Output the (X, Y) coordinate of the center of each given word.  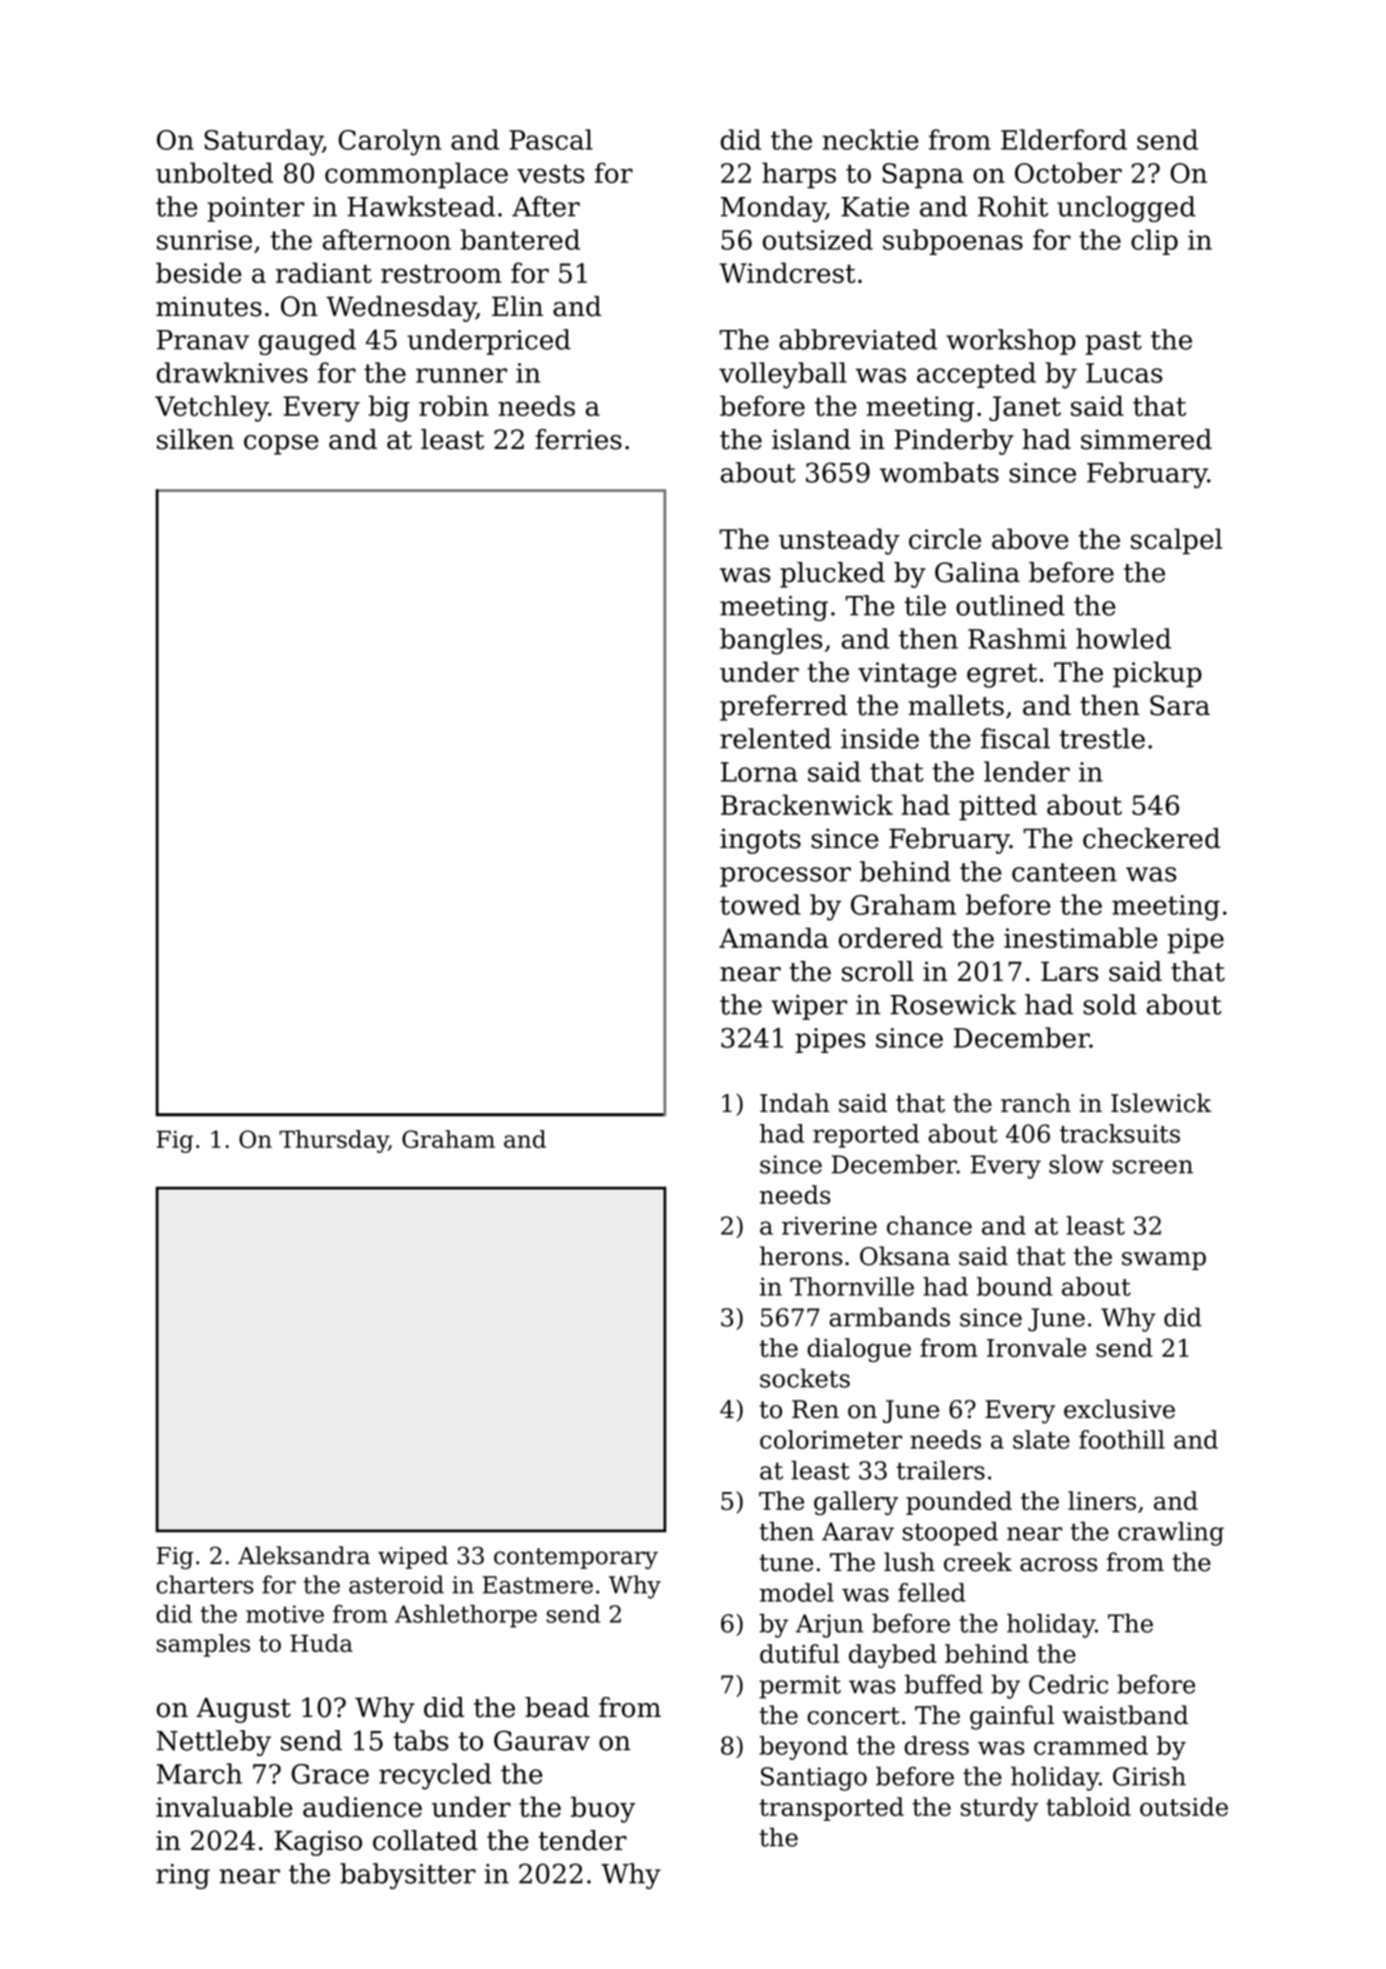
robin (454, 405)
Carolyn (389, 142)
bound (1015, 1286)
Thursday (334, 1141)
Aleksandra (304, 1555)
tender (583, 1840)
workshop (1011, 342)
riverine (829, 1225)
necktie (870, 139)
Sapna (922, 176)
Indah (794, 1103)
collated (425, 1840)
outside (1184, 1806)
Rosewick (953, 1004)
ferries (578, 439)
